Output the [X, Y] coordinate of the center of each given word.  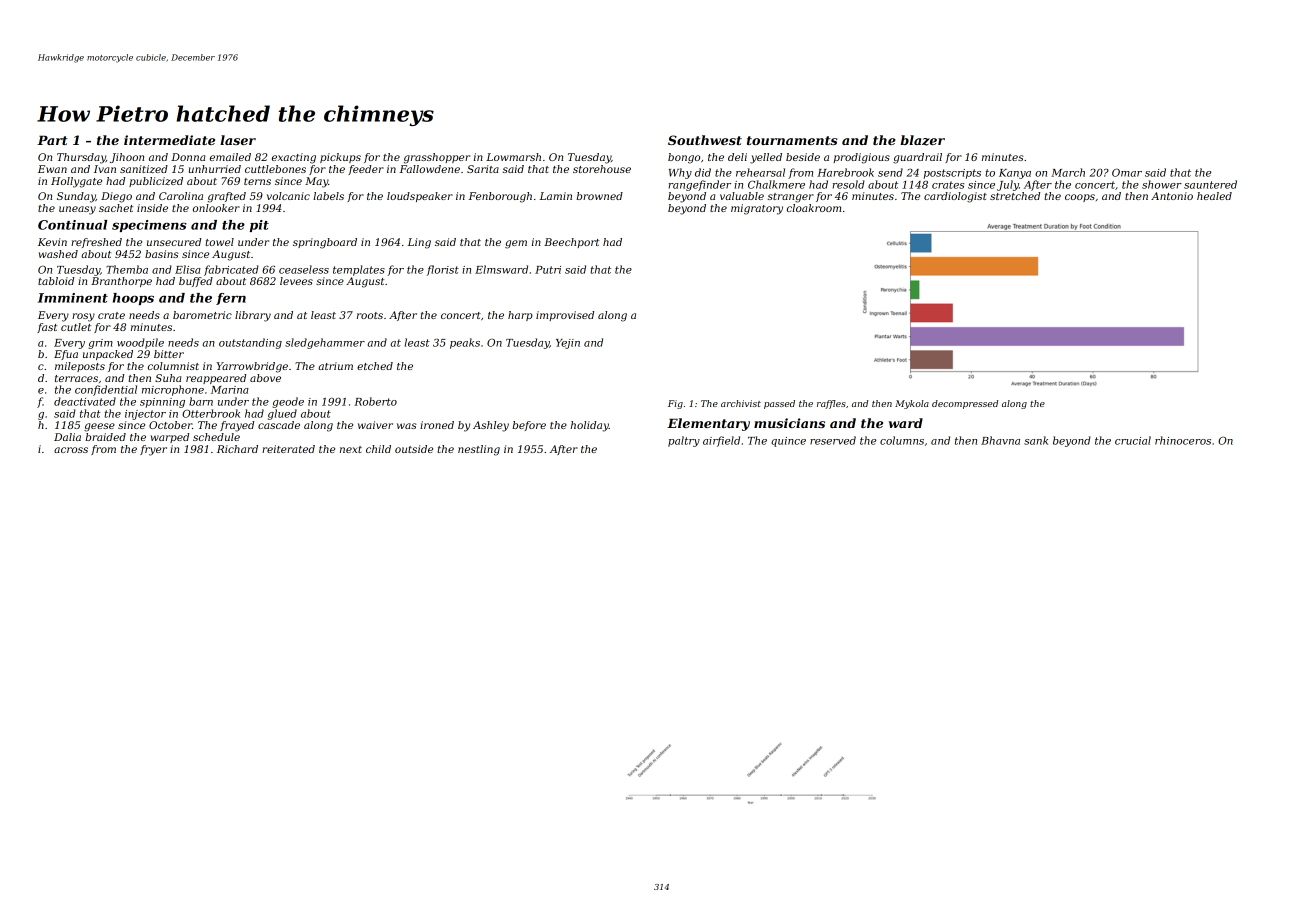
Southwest [705, 140]
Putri [548, 270]
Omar [1127, 172]
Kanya [1015, 174]
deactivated [85, 401]
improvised [565, 316]
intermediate [169, 140]
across [71, 450]
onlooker [216, 208]
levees [296, 281]
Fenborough [500, 197]
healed [1214, 196]
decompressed [965, 404]
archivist [741, 403]
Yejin [568, 344]
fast [47, 328]
